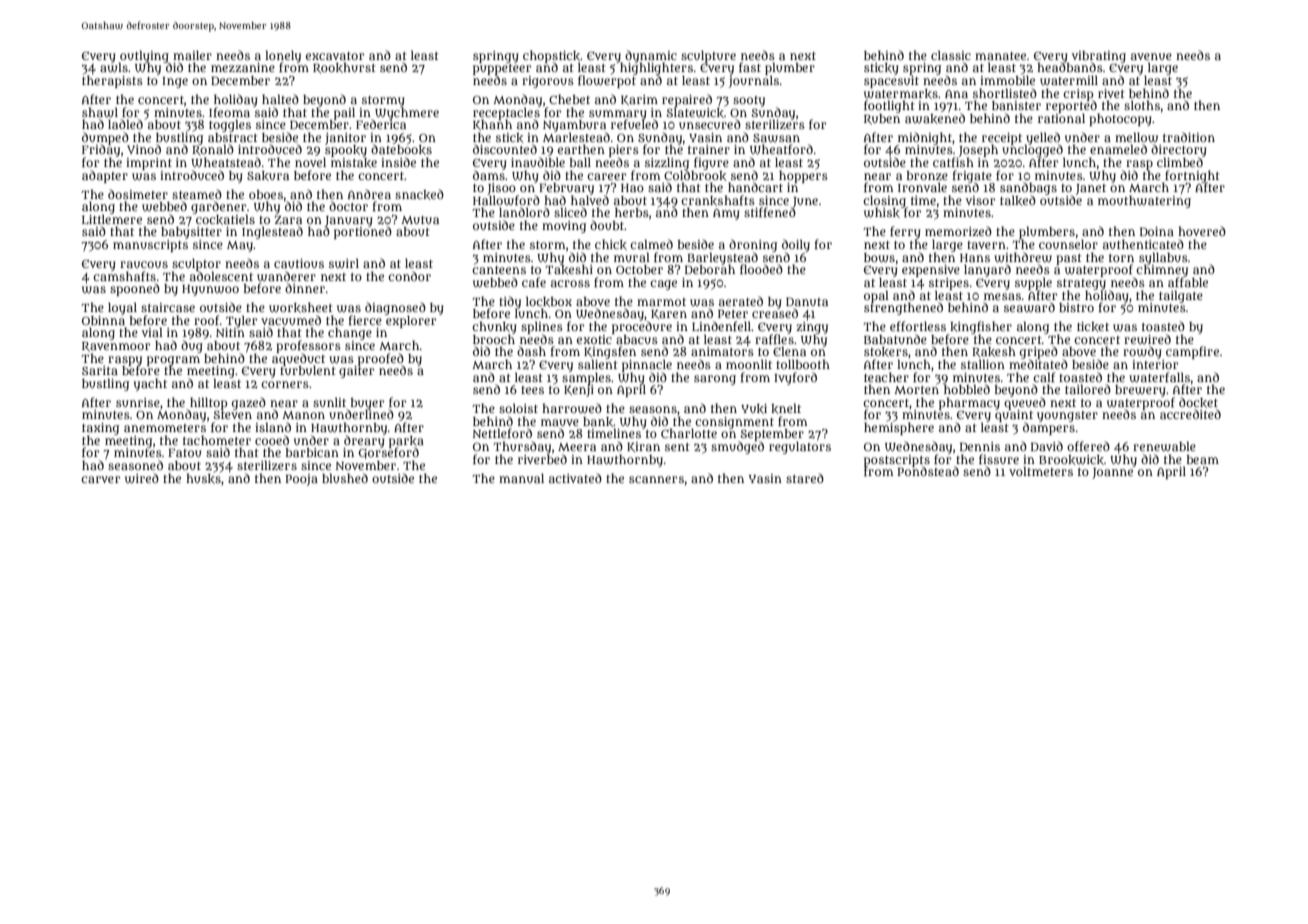 This screenshot has width=1308, height=924. I want to click on teacher, so click(886, 377).
